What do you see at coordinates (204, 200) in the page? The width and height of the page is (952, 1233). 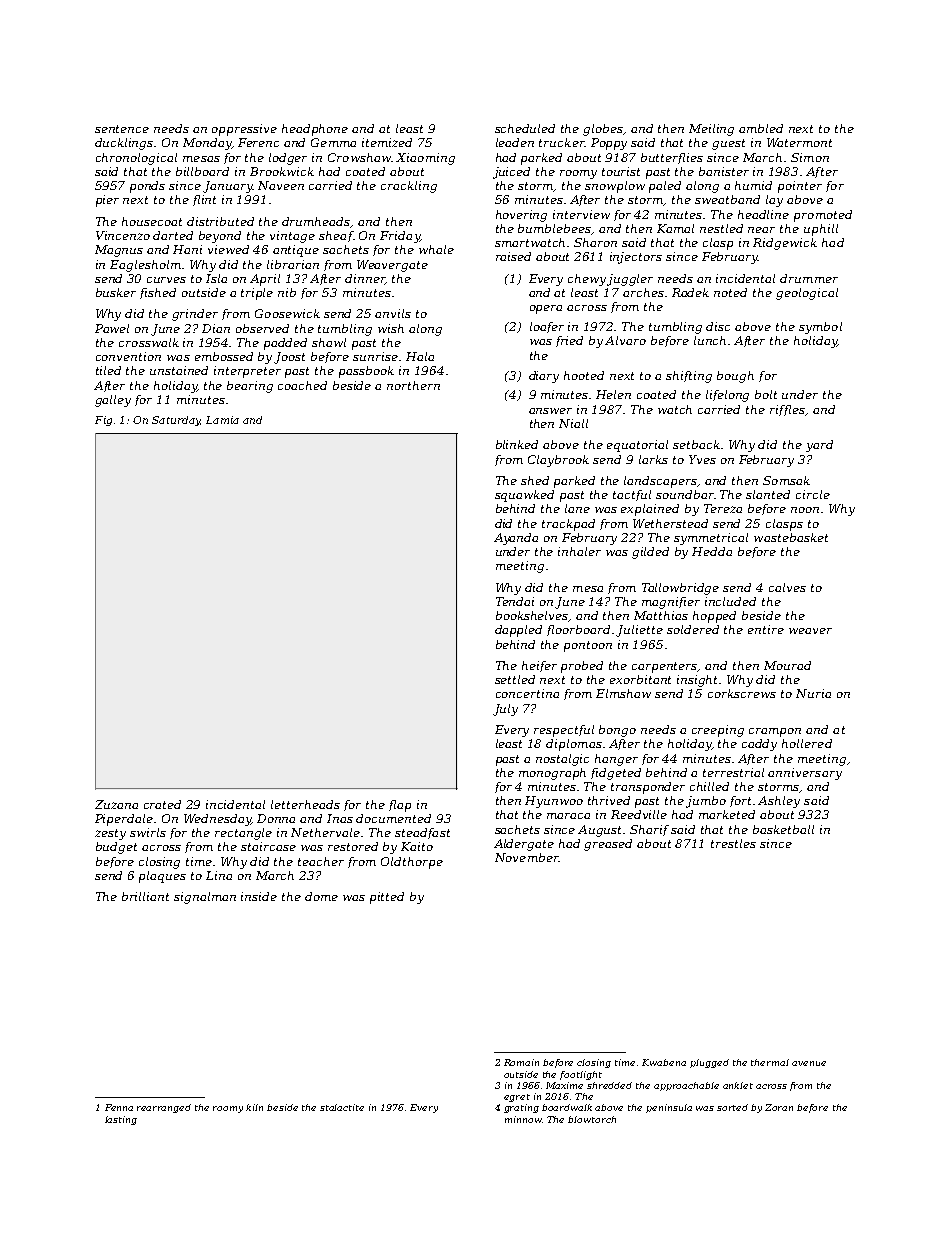 I see `flint` at bounding box center [204, 200].
